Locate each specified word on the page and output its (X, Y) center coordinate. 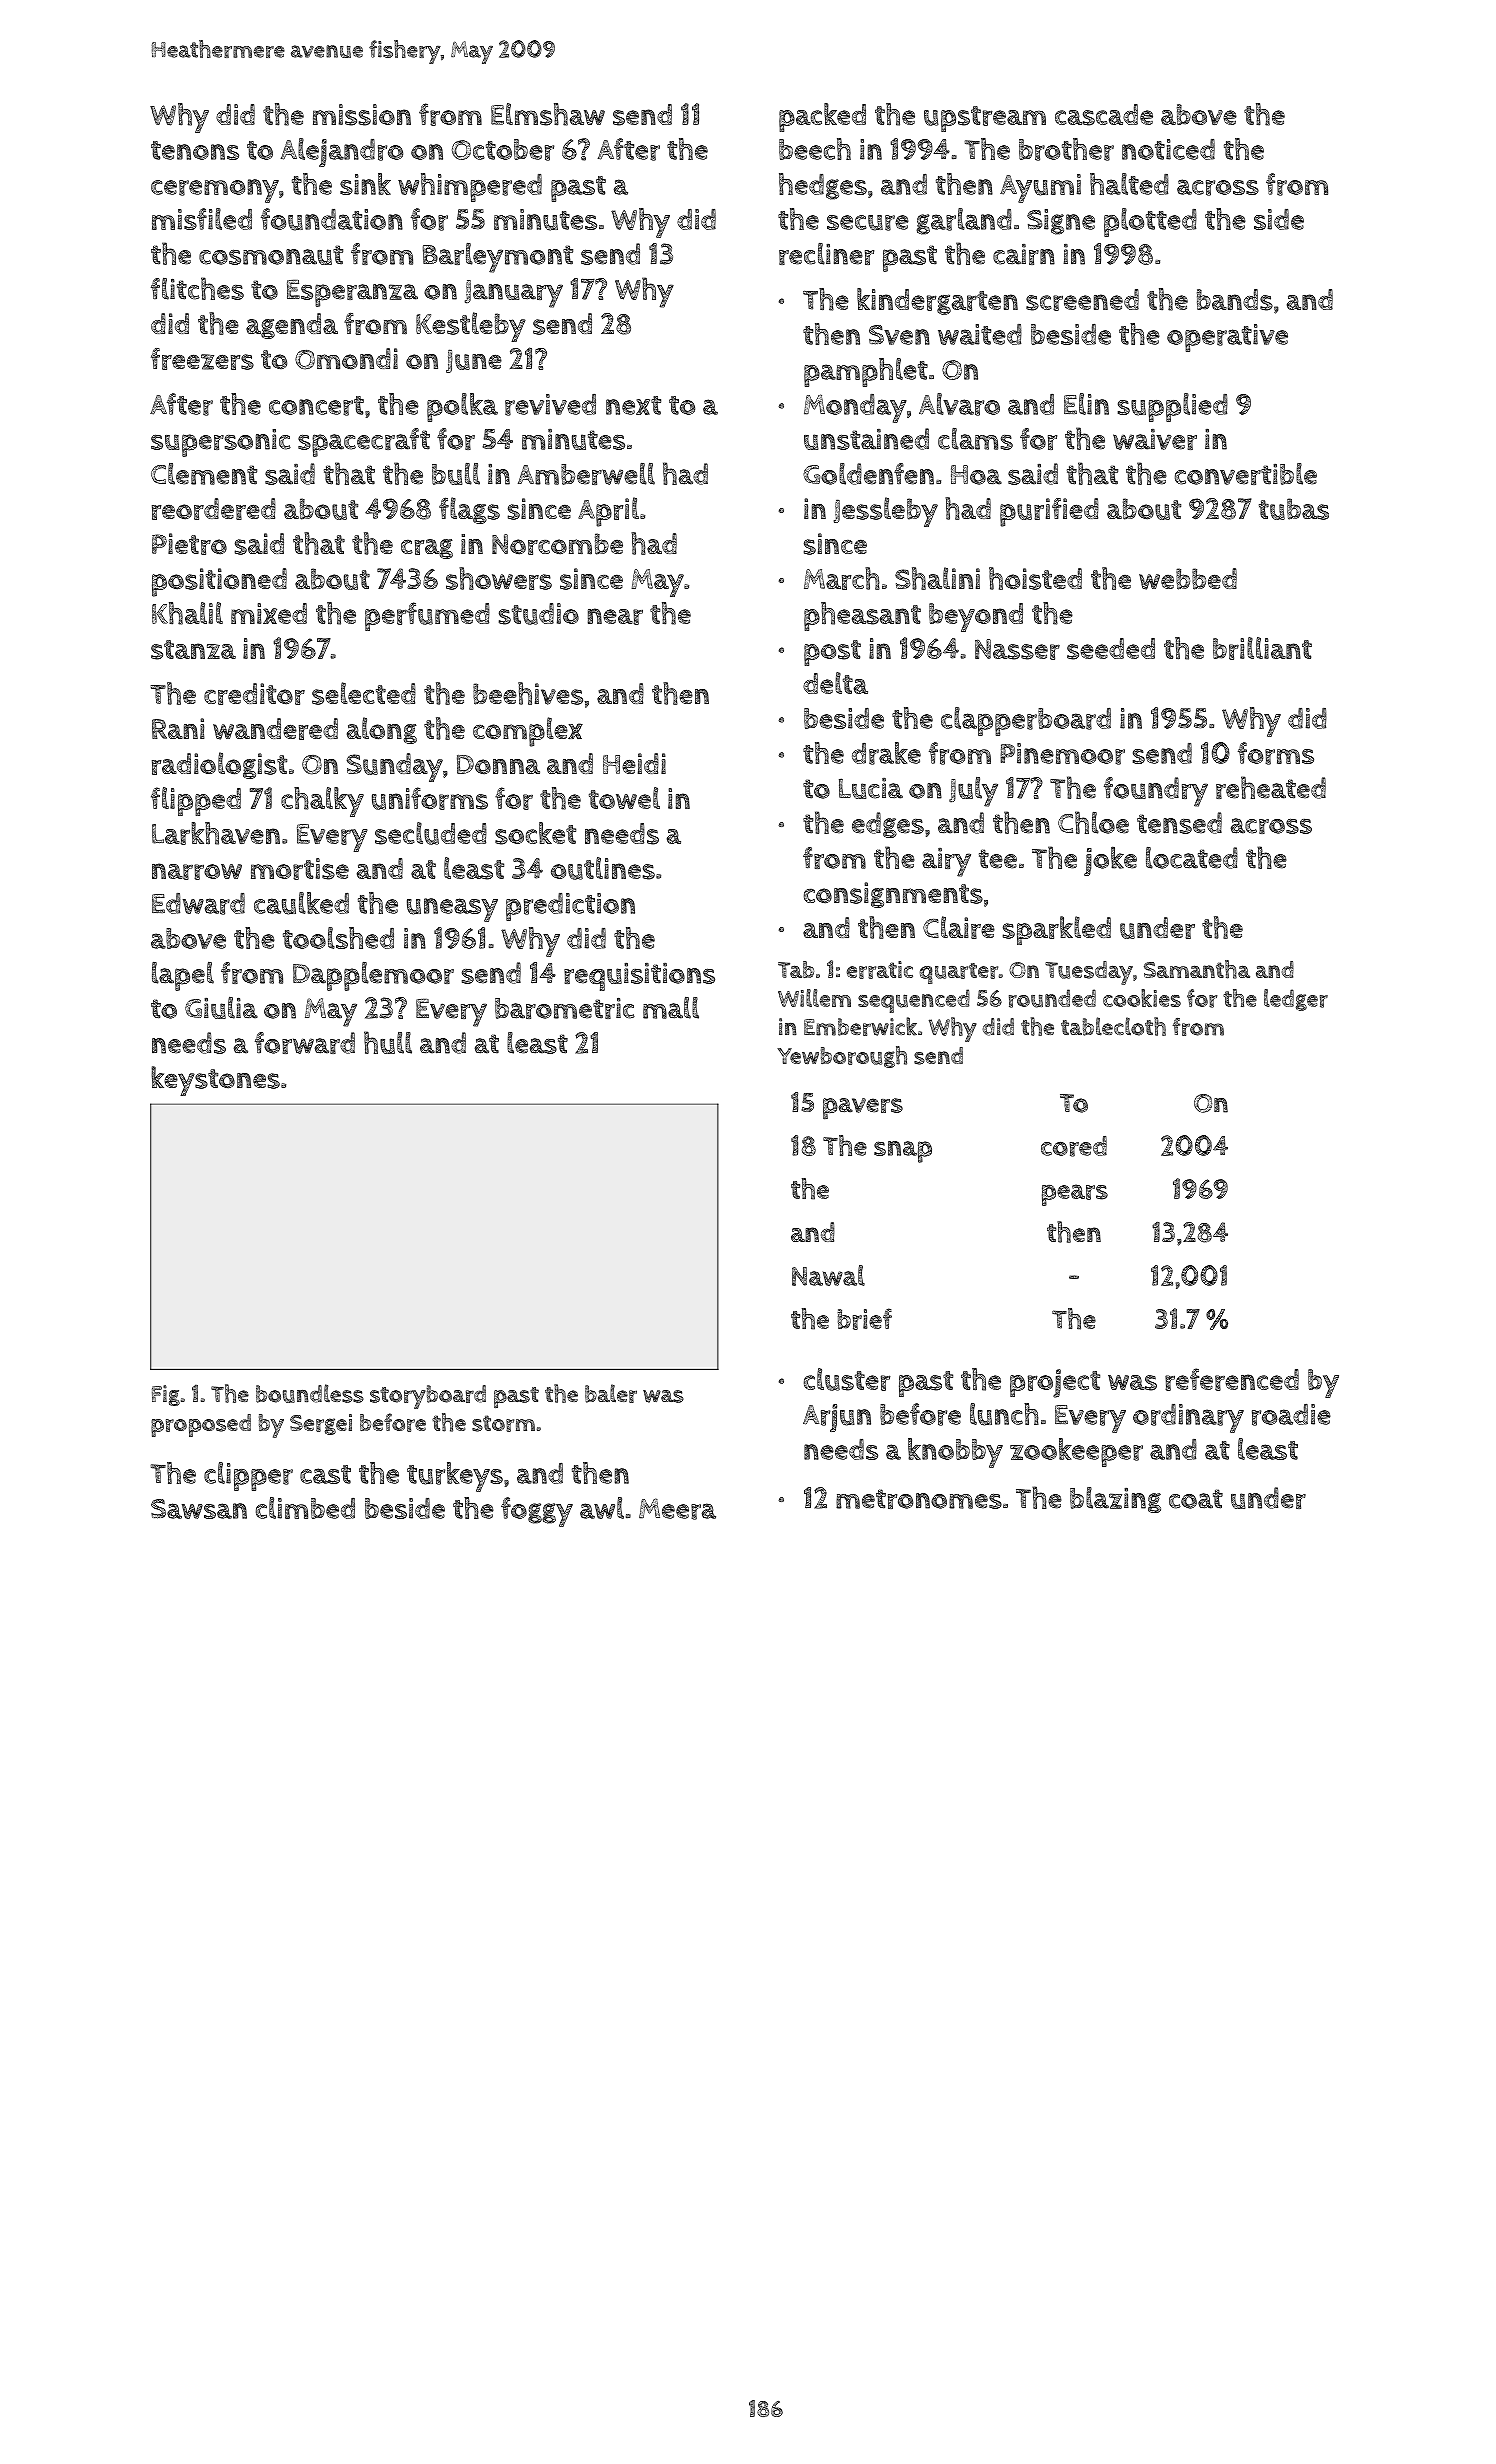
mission (362, 115)
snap (903, 1152)
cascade (1104, 115)
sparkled (1057, 930)
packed (822, 117)
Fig (166, 1395)
